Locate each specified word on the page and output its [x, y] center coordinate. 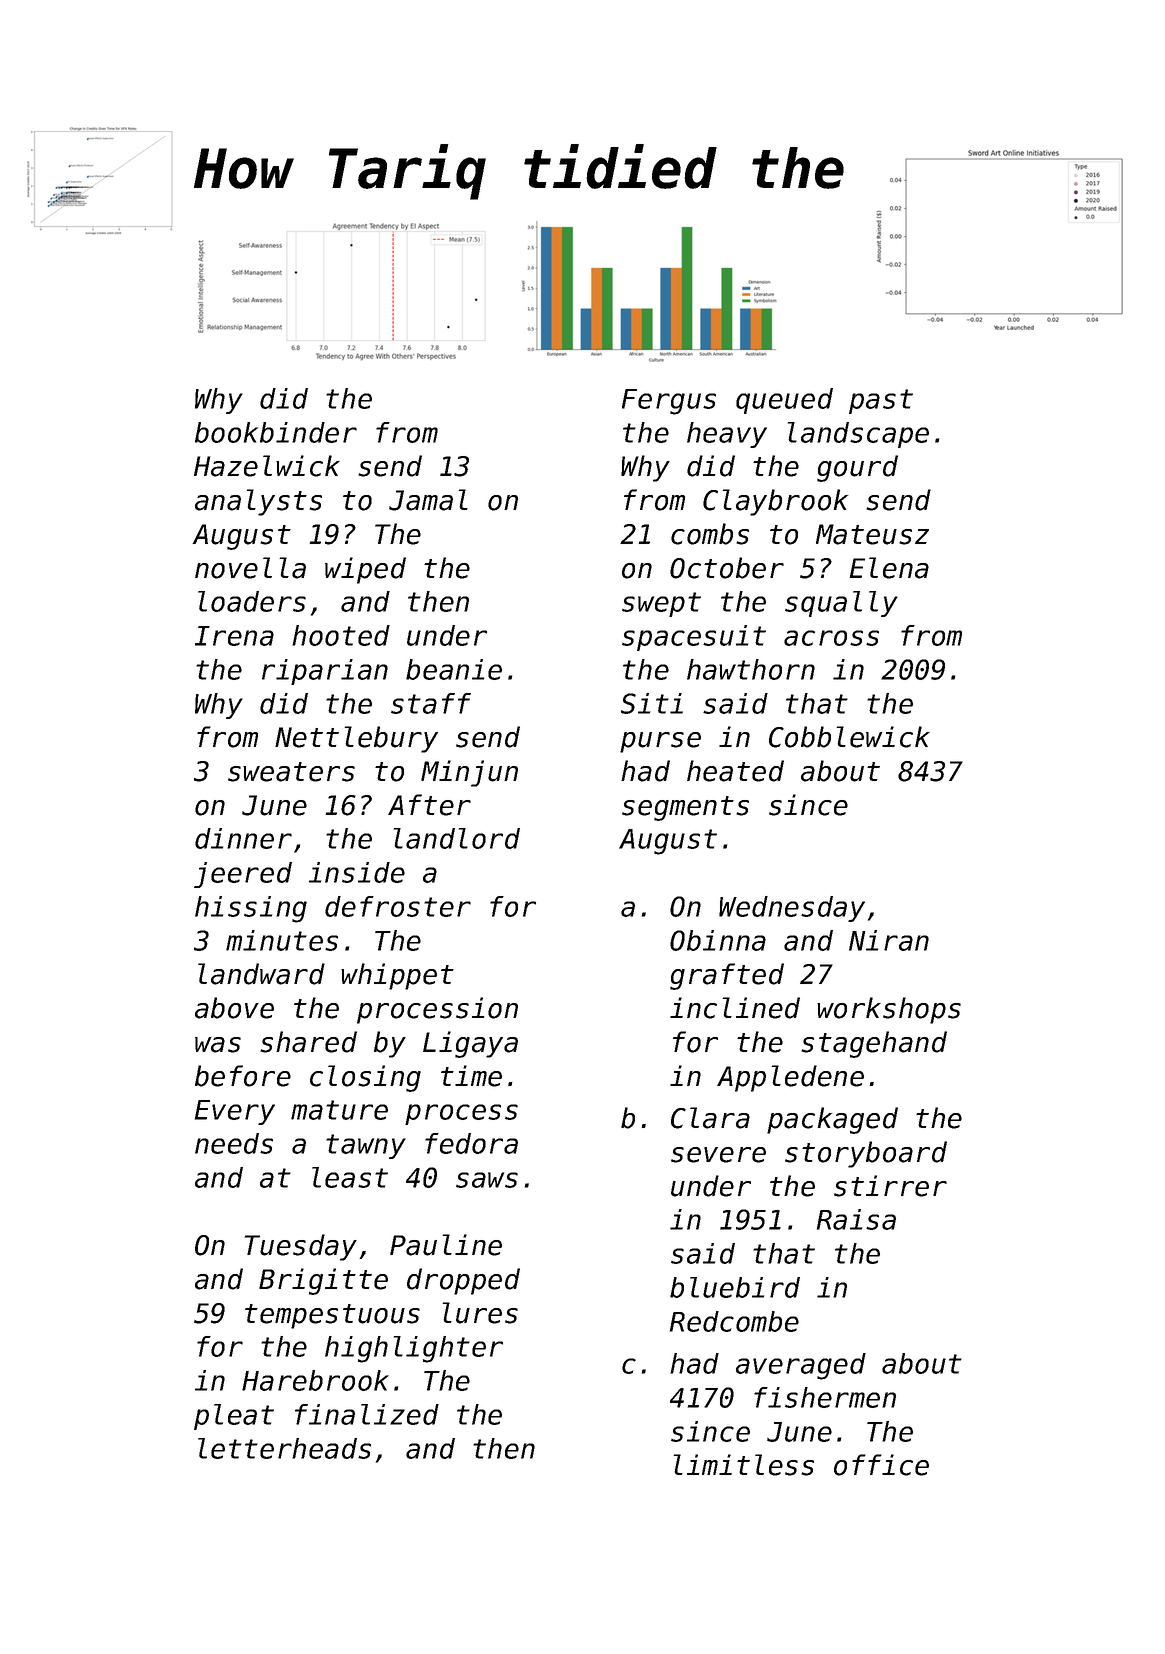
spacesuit [694, 638]
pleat [234, 1417]
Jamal [428, 500]
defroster [398, 906]
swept [661, 604]
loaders [252, 601]
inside [357, 872]
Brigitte [323, 1281]
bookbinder [276, 432]
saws [487, 1180]
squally [841, 604]
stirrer [890, 1186]
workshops [889, 1010]
